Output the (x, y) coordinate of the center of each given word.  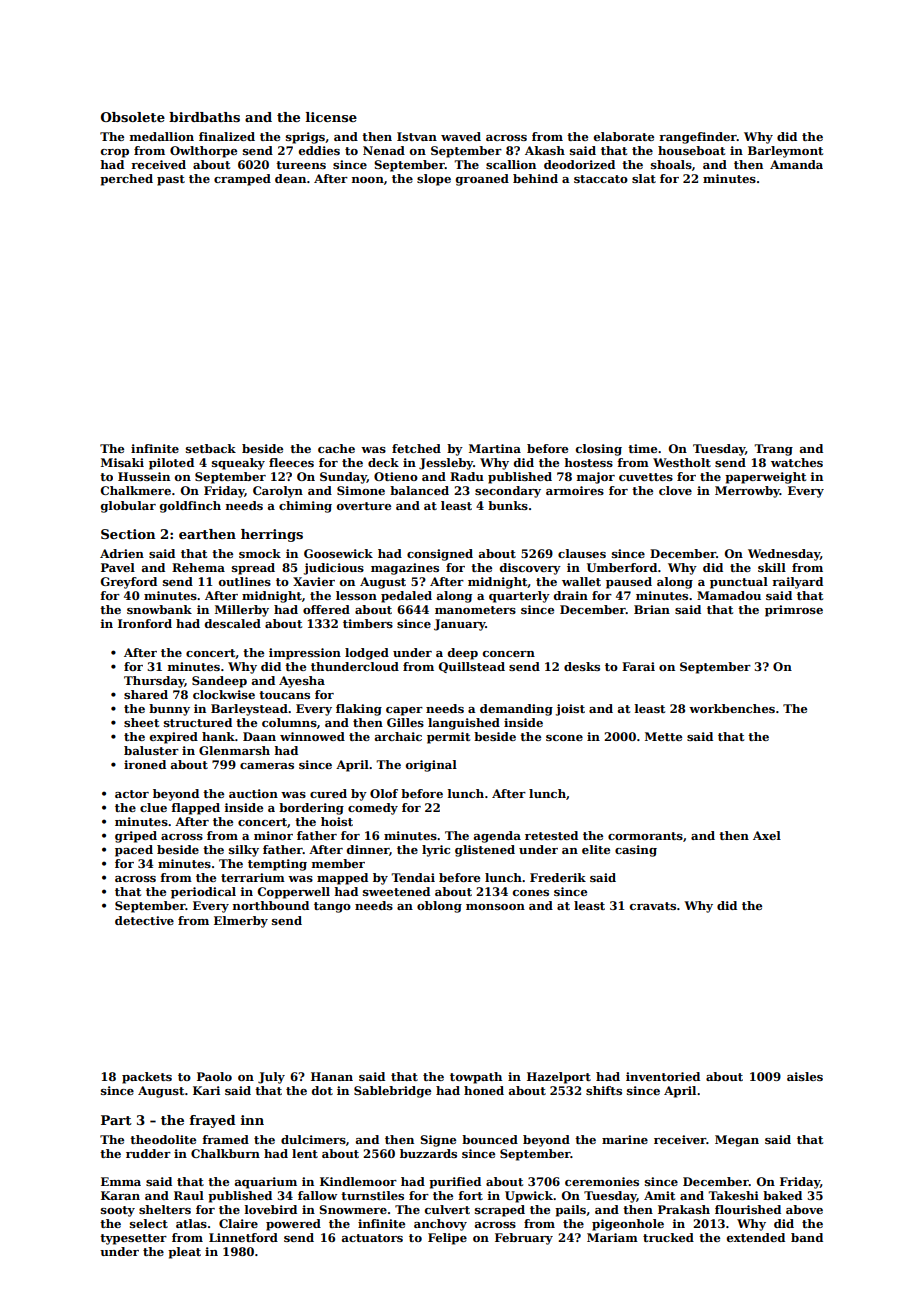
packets (147, 1078)
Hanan (332, 1076)
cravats (653, 906)
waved (461, 136)
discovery (530, 569)
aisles (805, 1076)
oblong (439, 907)
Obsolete (133, 117)
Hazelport (559, 1078)
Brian (652, 609)
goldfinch (190, 507)
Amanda (796, 164)
